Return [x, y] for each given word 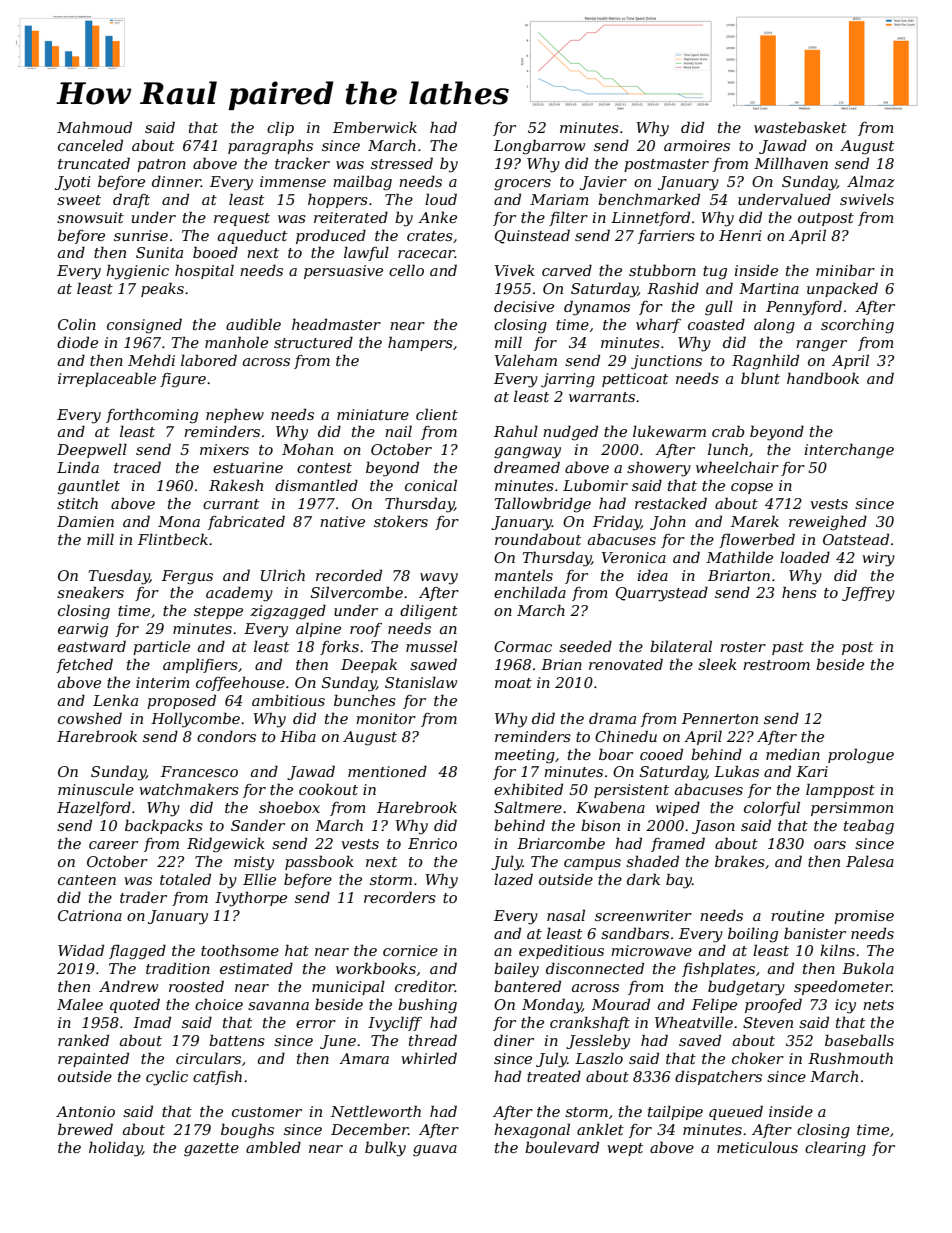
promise [864, 917]
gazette [211, 1150]
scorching [857, 326]
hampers [420, 343]
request [242, 219]
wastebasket [800, 127]
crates [430, 236]
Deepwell [92, 450]
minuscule [96, 789]
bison [600, 825]
